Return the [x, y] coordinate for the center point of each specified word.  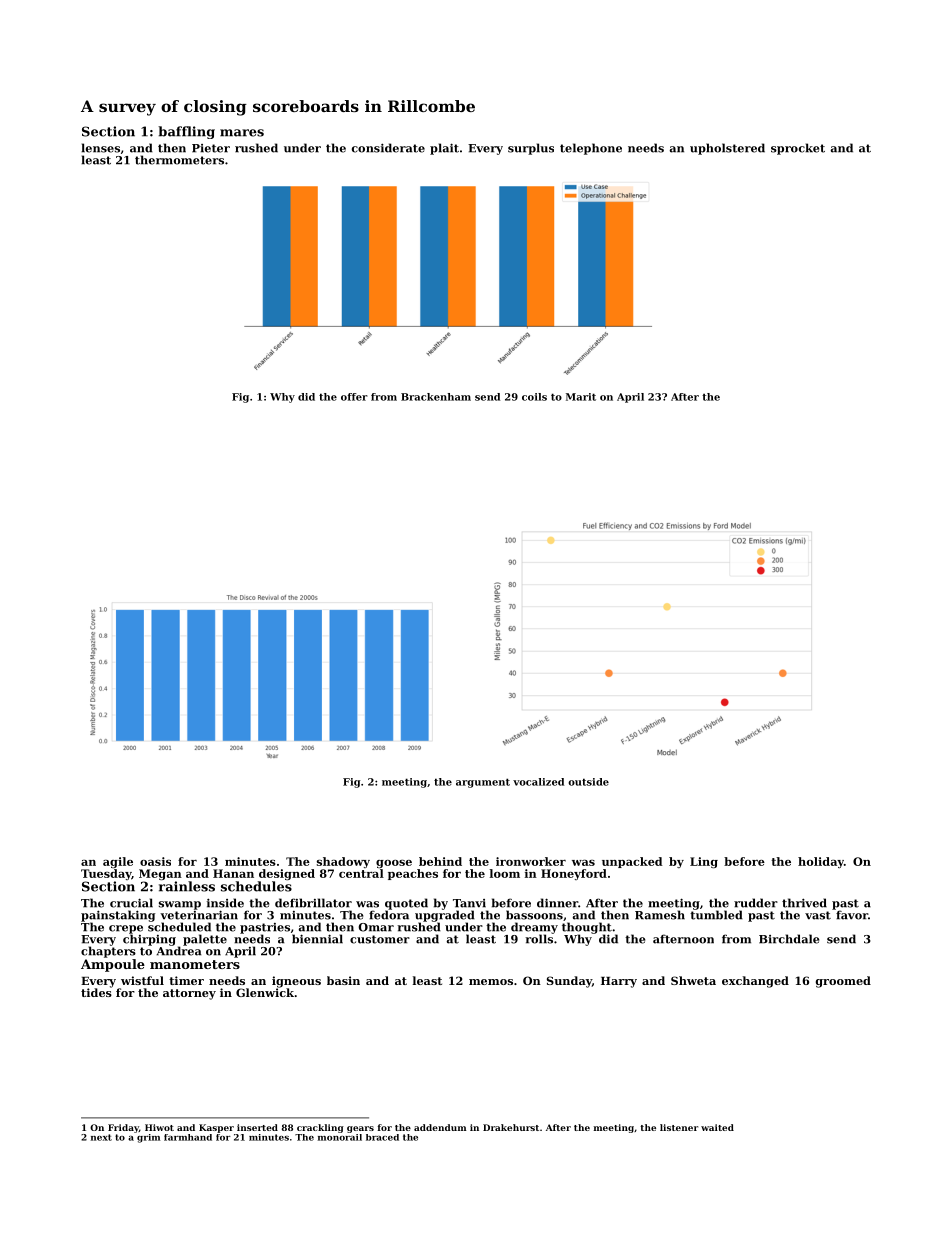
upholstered [727, 149]
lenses [100, 148]
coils [534, 397]
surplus [531, 149]
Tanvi [469, 903]
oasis [155, 861]
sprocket [798, 149]
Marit [581, 397]
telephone [591, 149]
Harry [619, 982]
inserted [257, 1127]
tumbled [716, 915]
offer [354, 397]
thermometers [179, 160]
